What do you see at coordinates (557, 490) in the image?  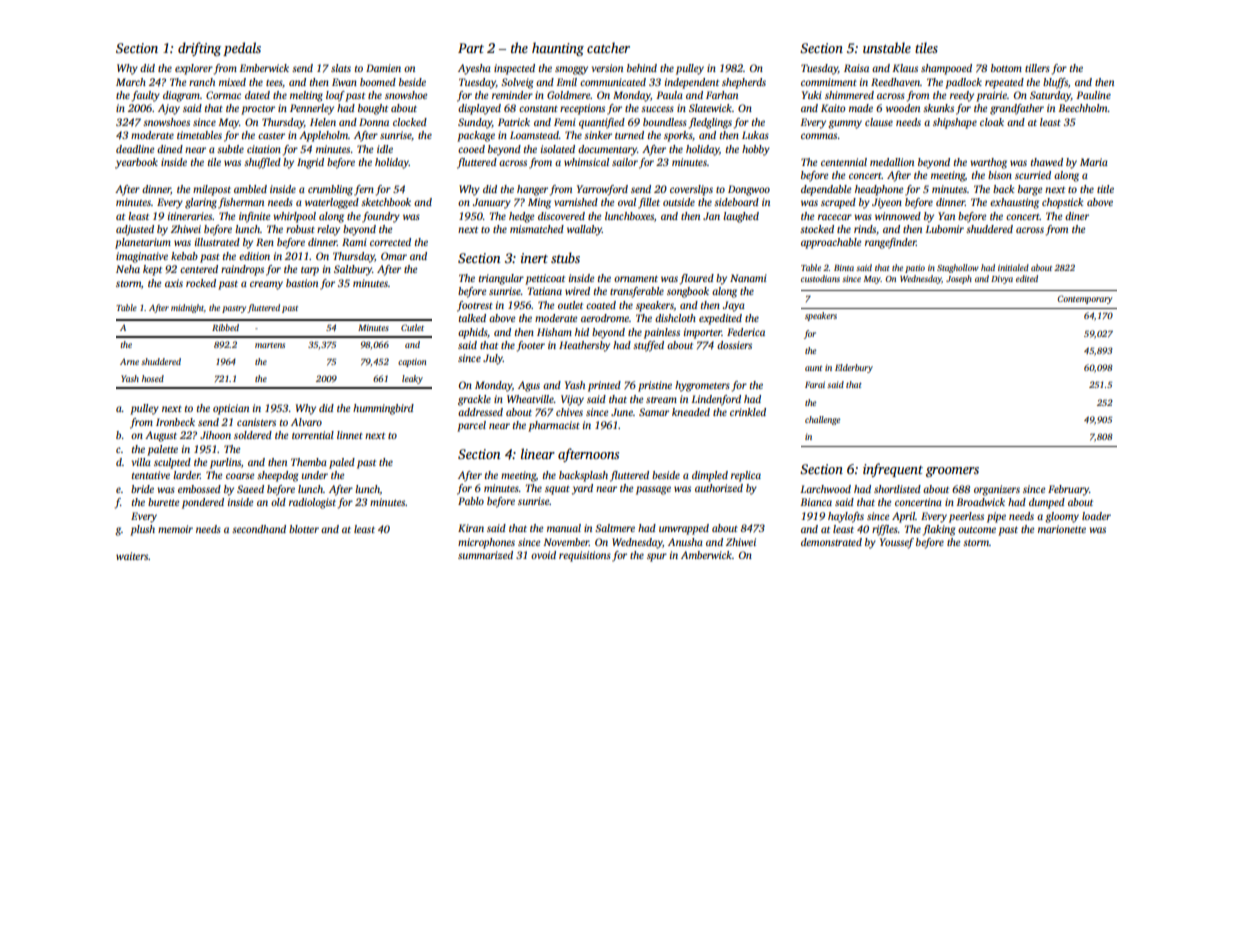 I see `squat` at bounding box center [557, 490].
